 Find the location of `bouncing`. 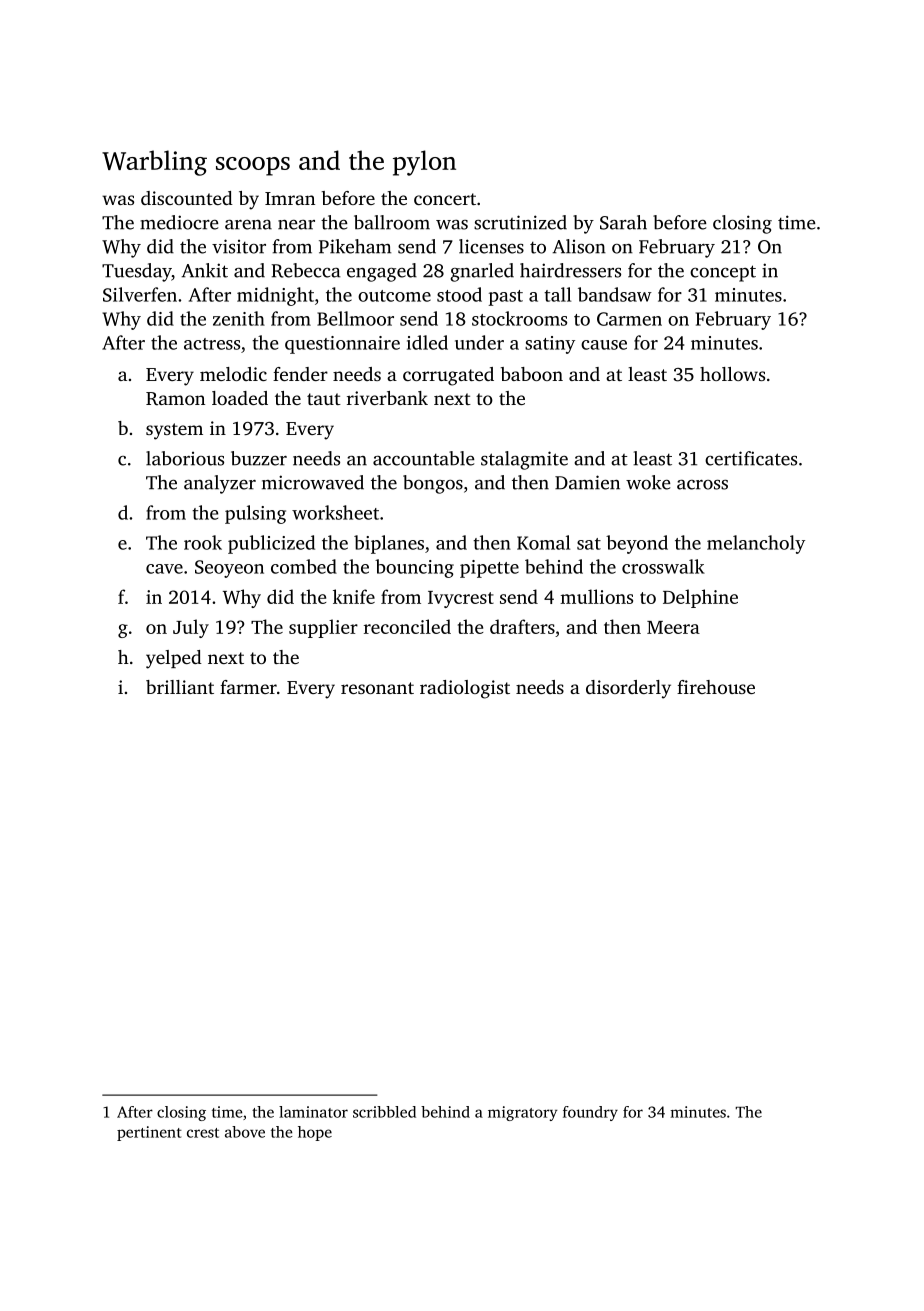

bouncing is located at coordinates (414, 568).
